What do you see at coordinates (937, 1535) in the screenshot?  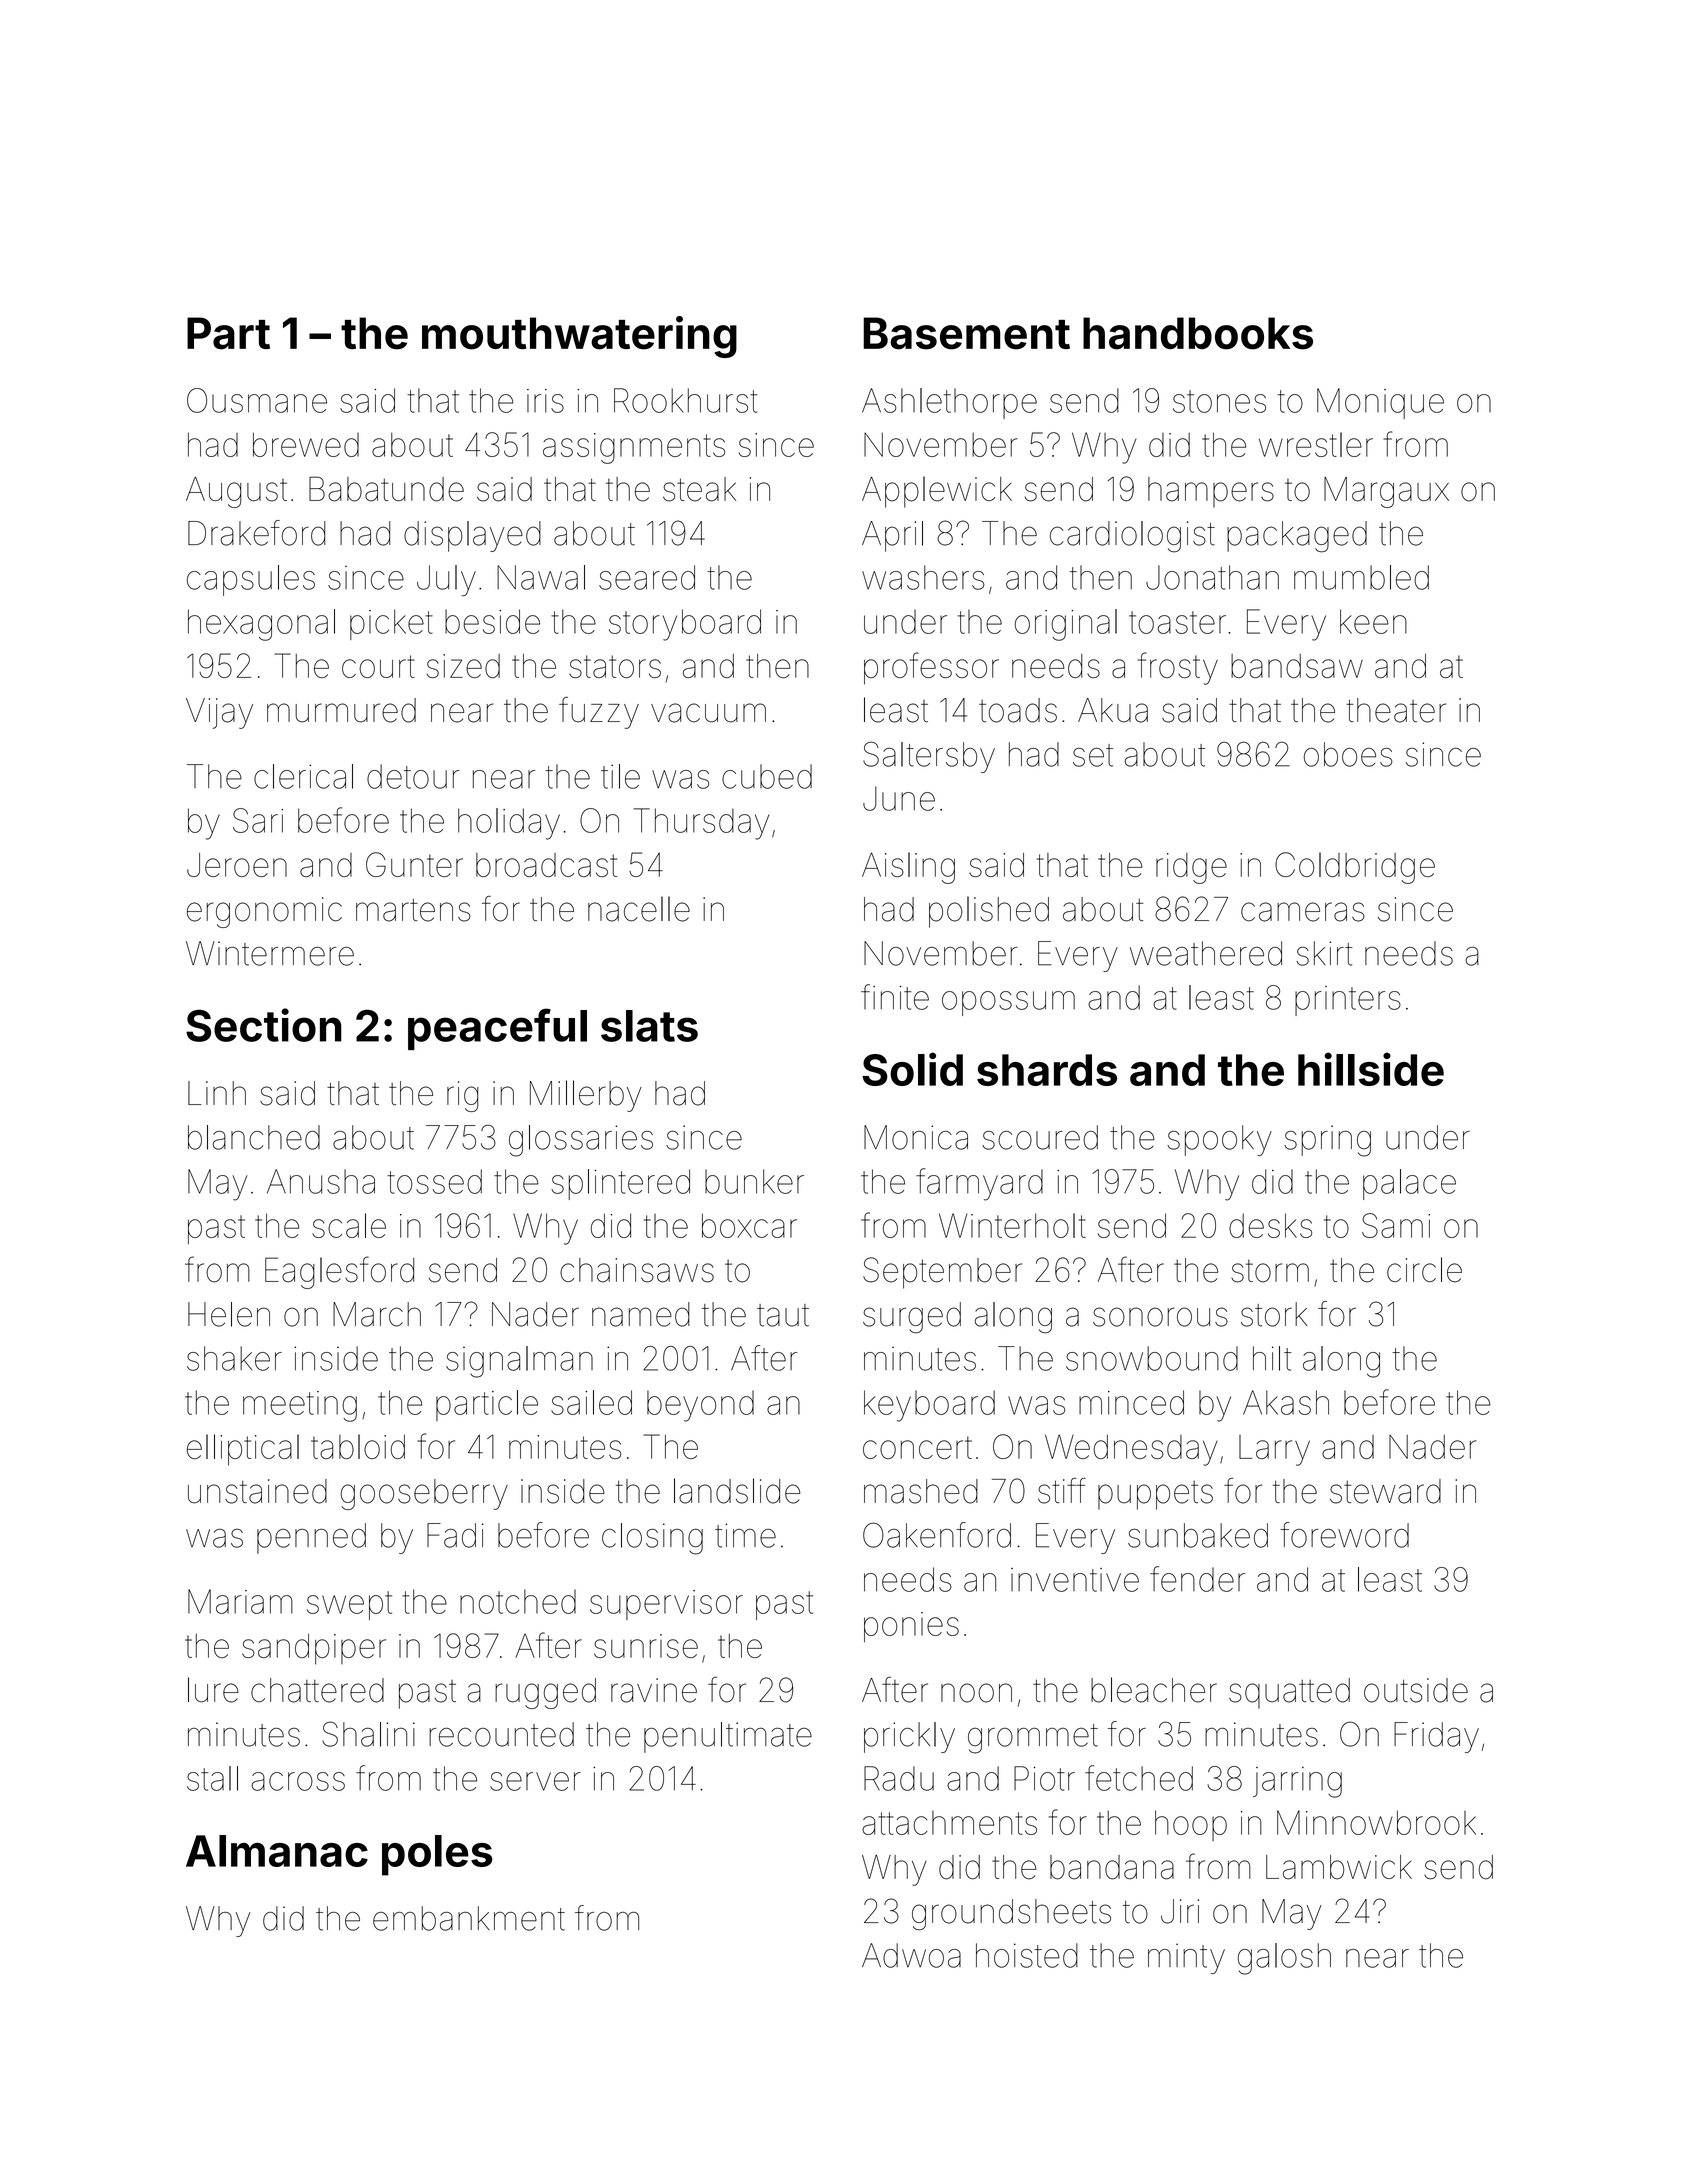 I see `Oakenford` at bounding box center [937, 1535].
